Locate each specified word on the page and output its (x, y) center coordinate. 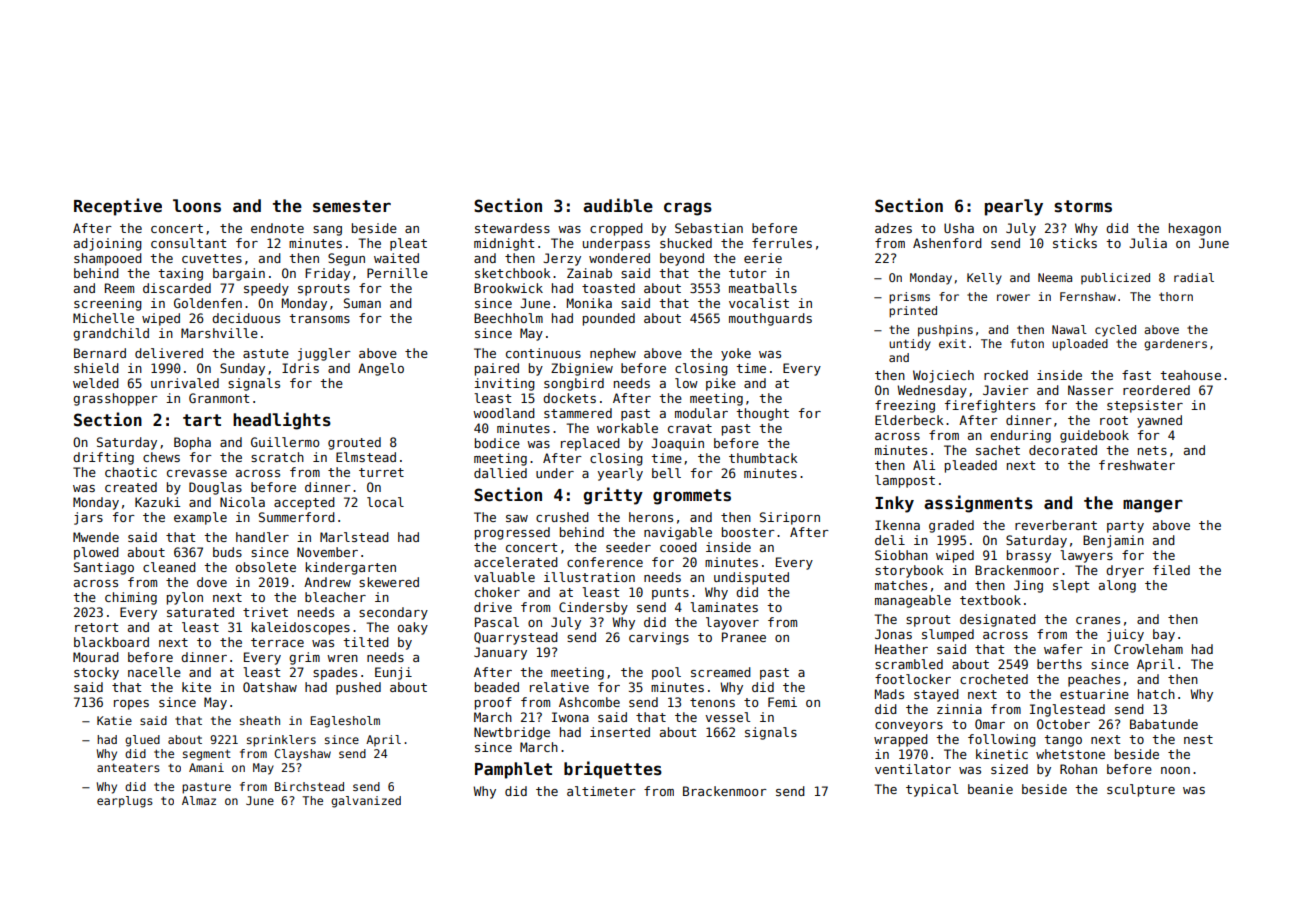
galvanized (366, 802)
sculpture (1141, 790)
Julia (1148, 243)
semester (352, 206)
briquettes (613, 770)
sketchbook (513, 273)
